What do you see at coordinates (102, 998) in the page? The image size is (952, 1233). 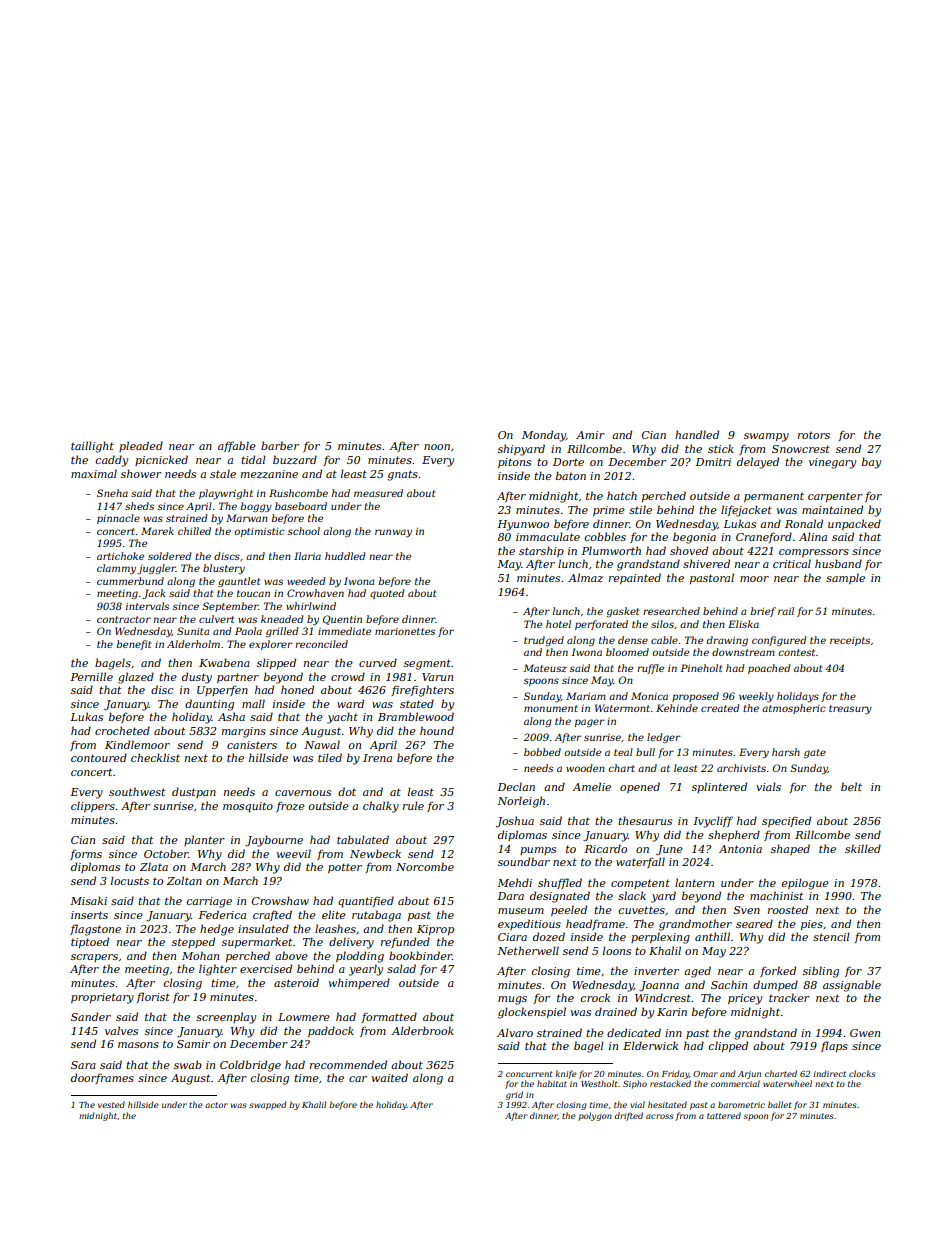 I see `proprietary` at bounding box center [102, 998].
